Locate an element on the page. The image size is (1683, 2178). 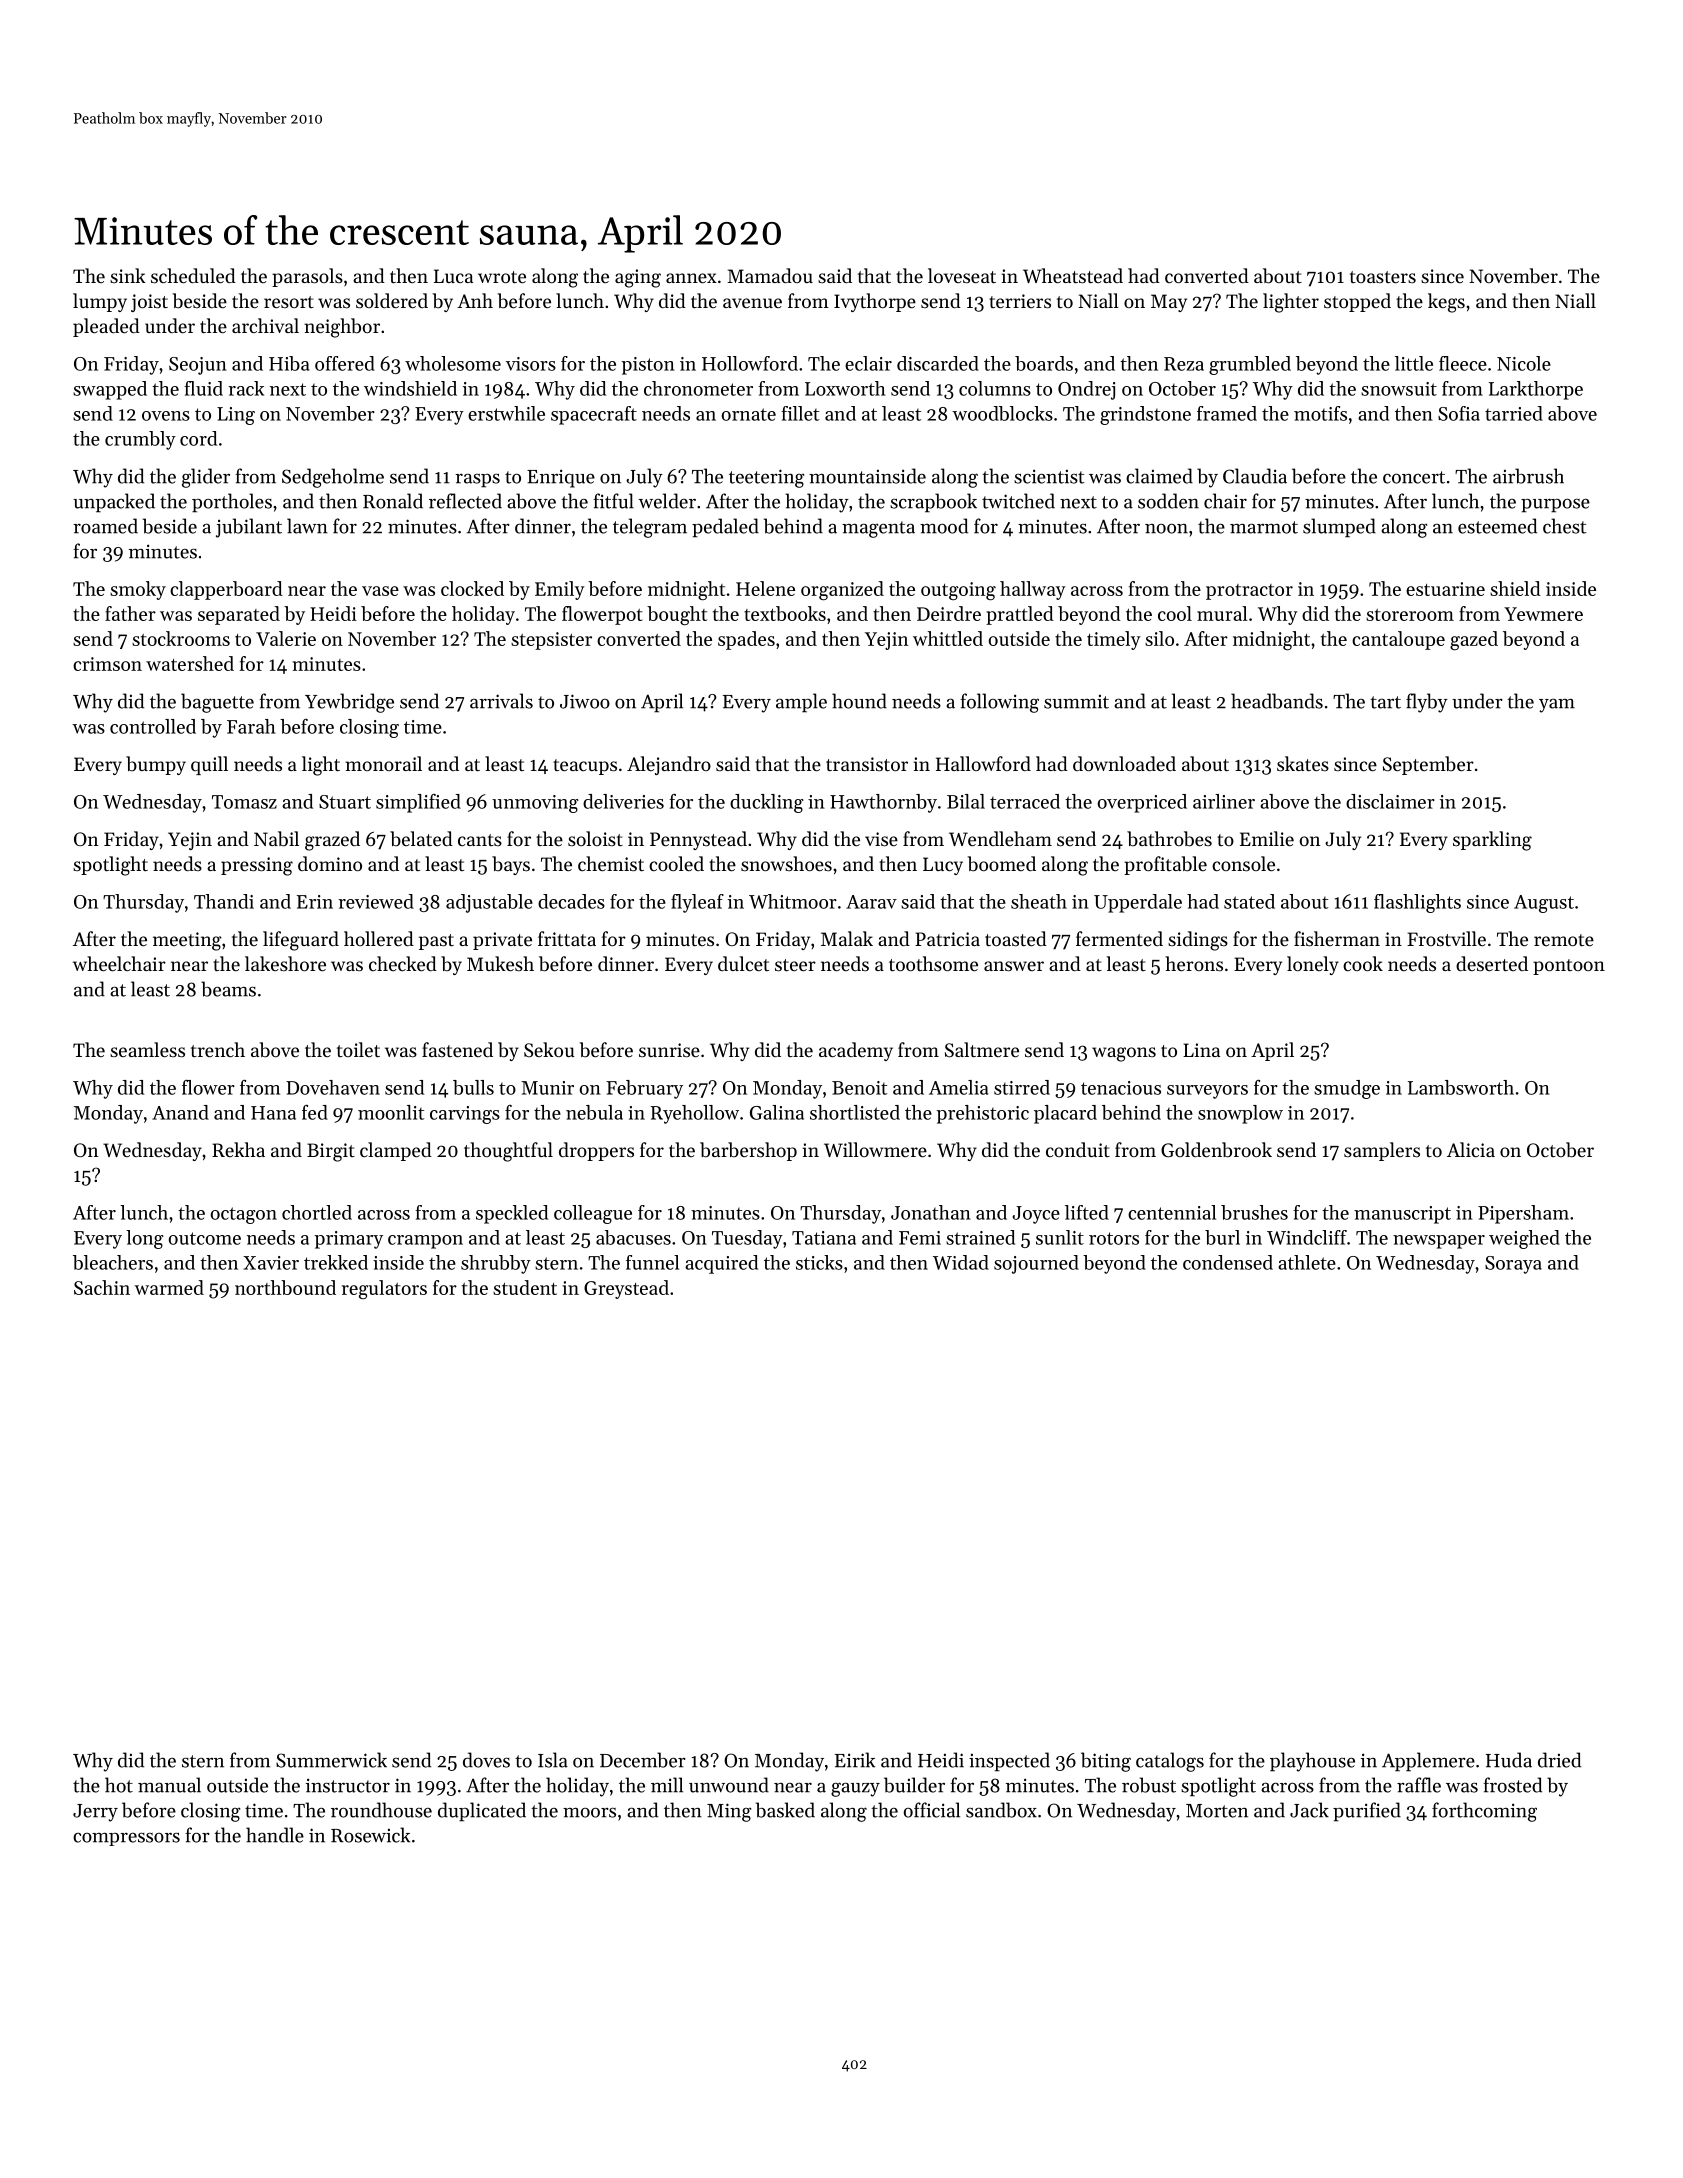
moors is located at coordinates (589, 1812).
